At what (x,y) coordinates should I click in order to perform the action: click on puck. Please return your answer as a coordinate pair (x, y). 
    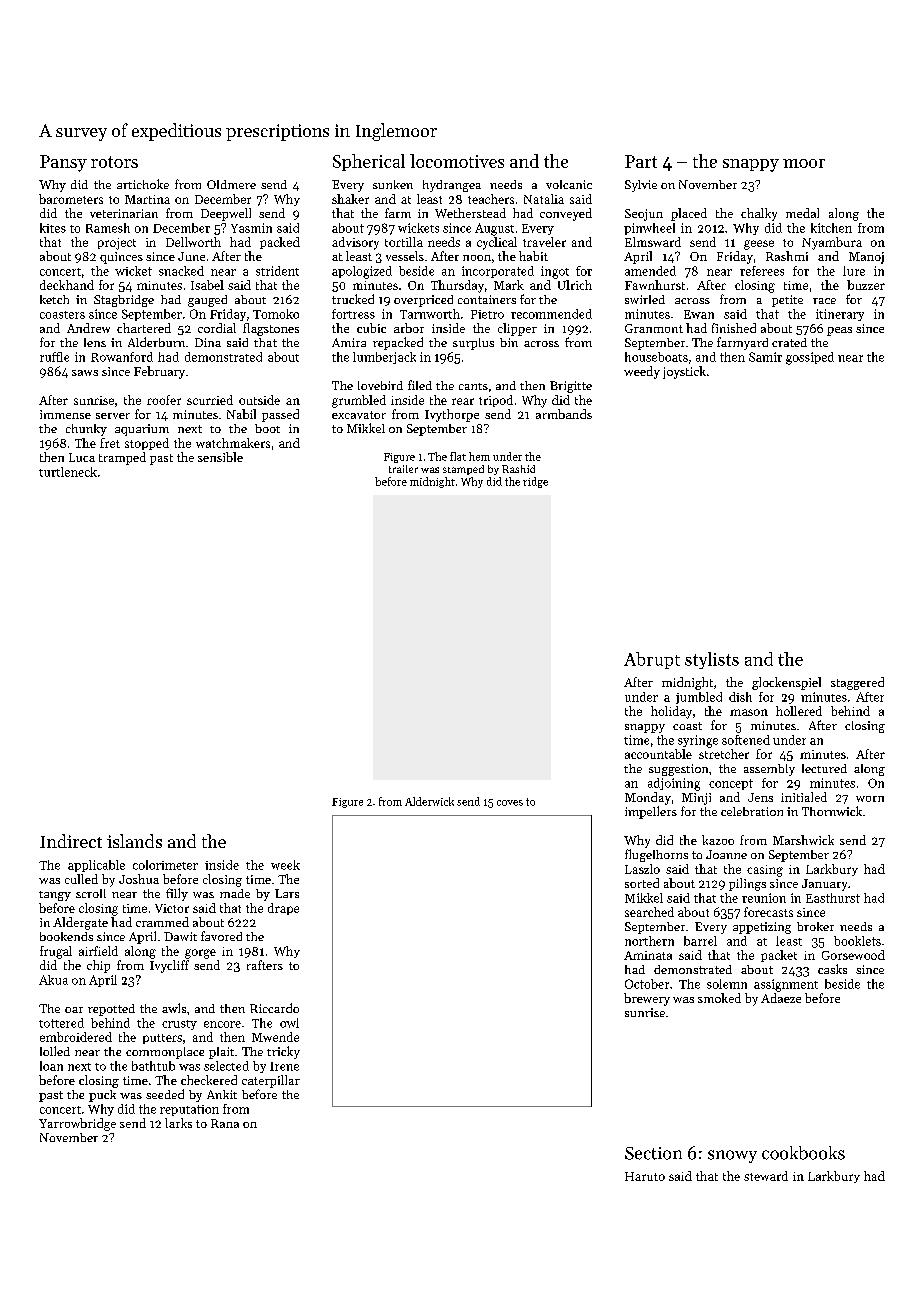
    Looking at the image, I should click on (102, 1096).
